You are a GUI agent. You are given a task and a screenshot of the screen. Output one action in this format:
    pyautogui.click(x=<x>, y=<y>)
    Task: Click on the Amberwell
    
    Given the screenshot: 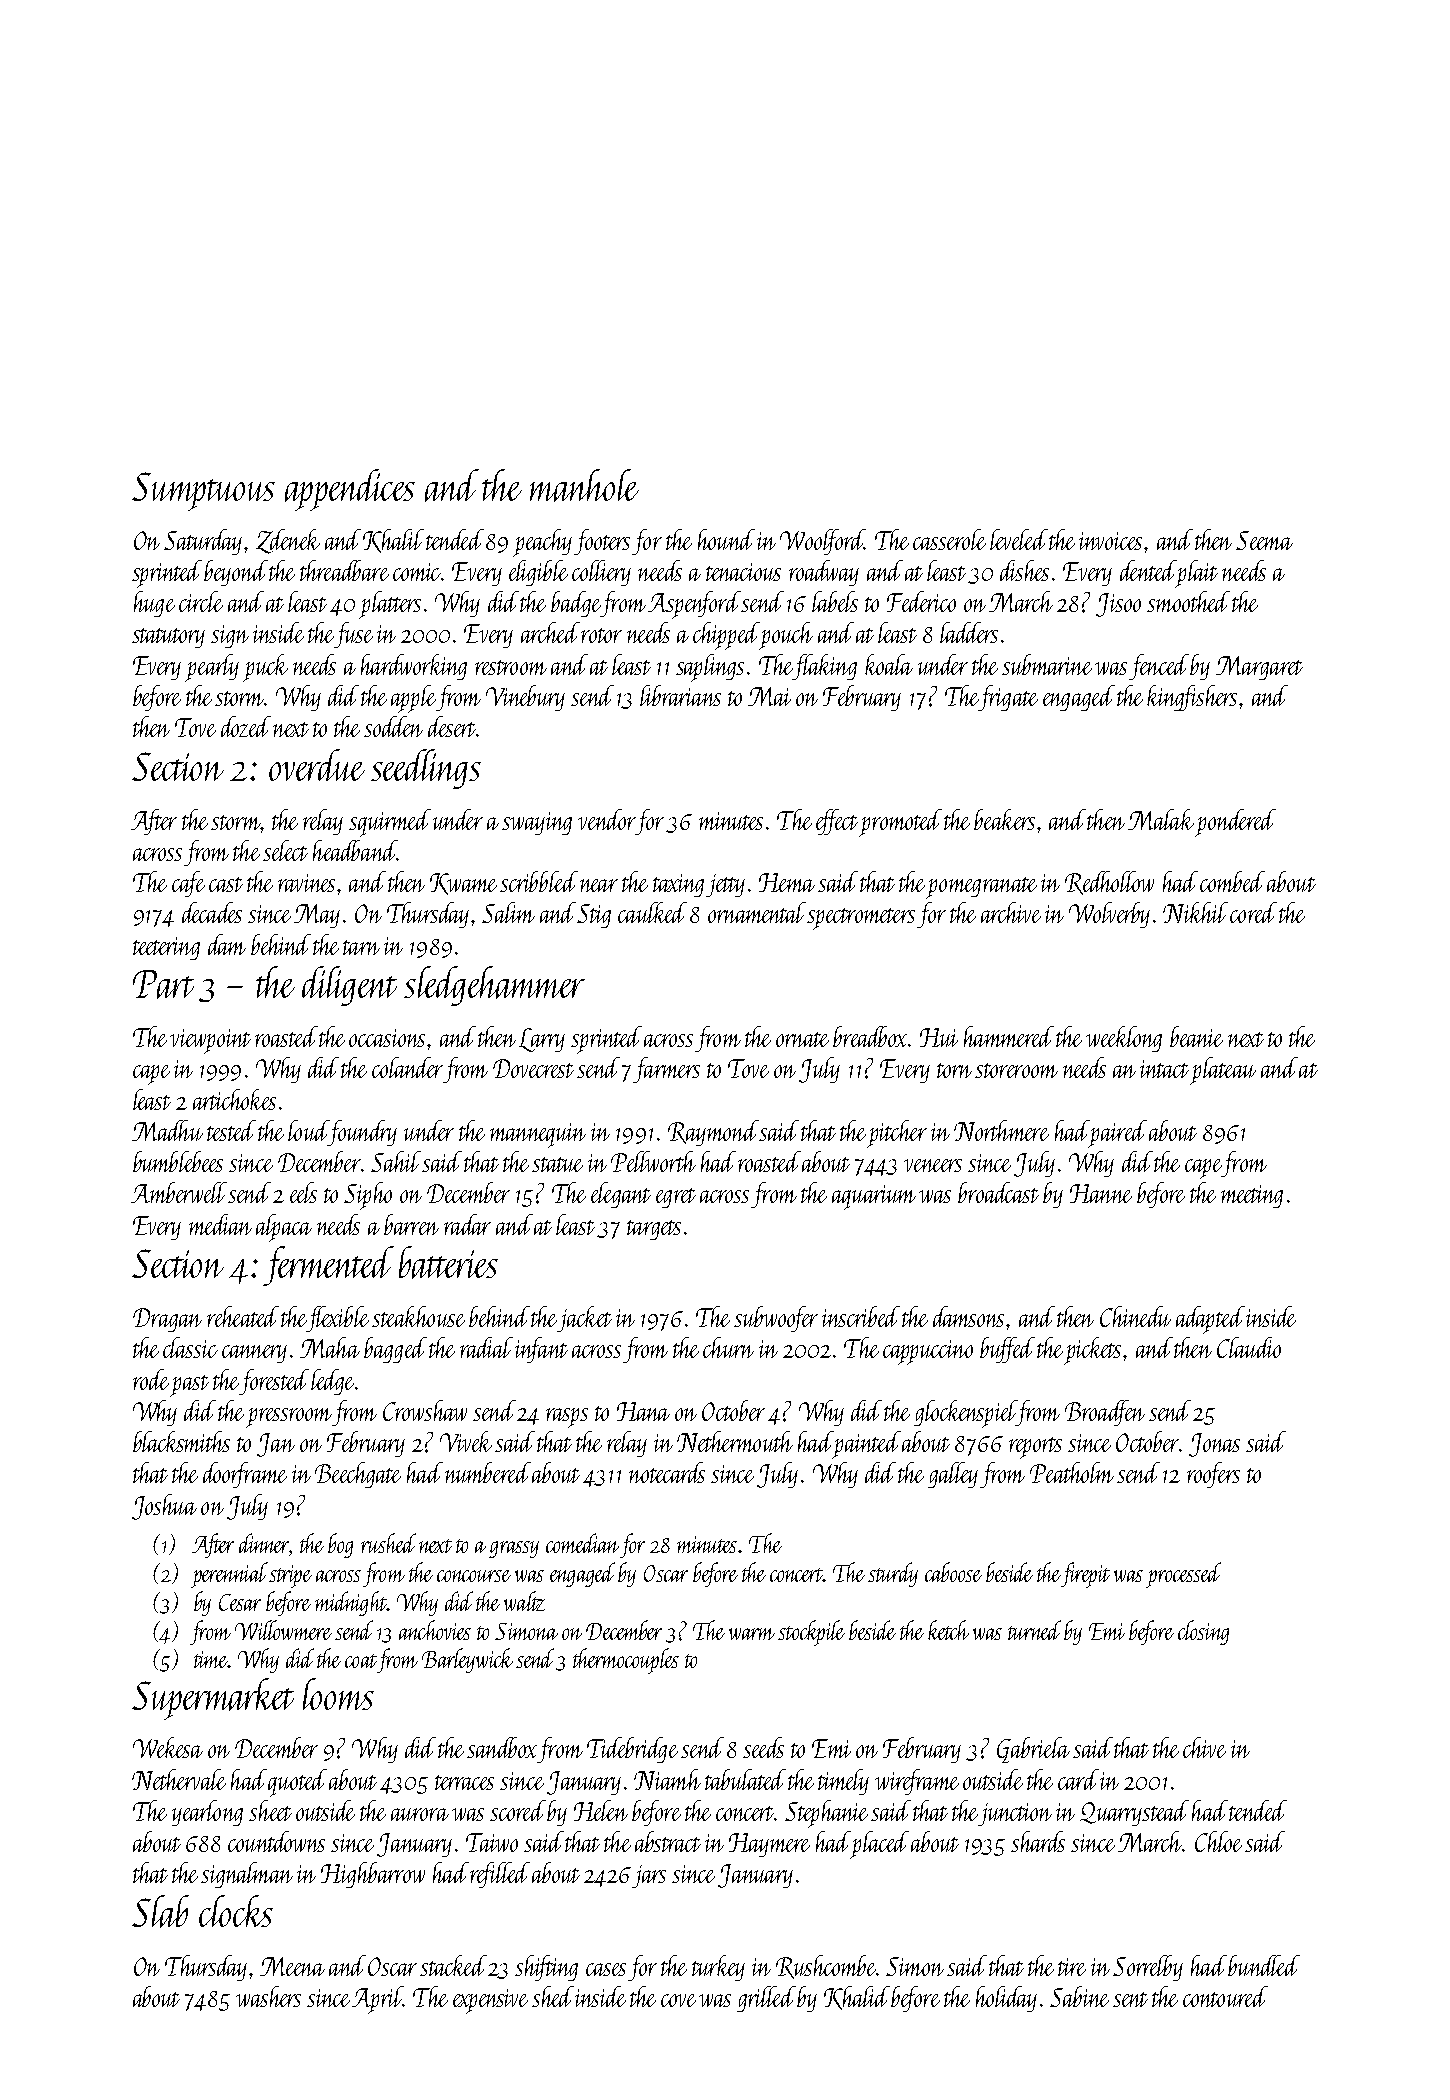 What is the action you would take?
    pyautogui.click(x=179, y=1192)
